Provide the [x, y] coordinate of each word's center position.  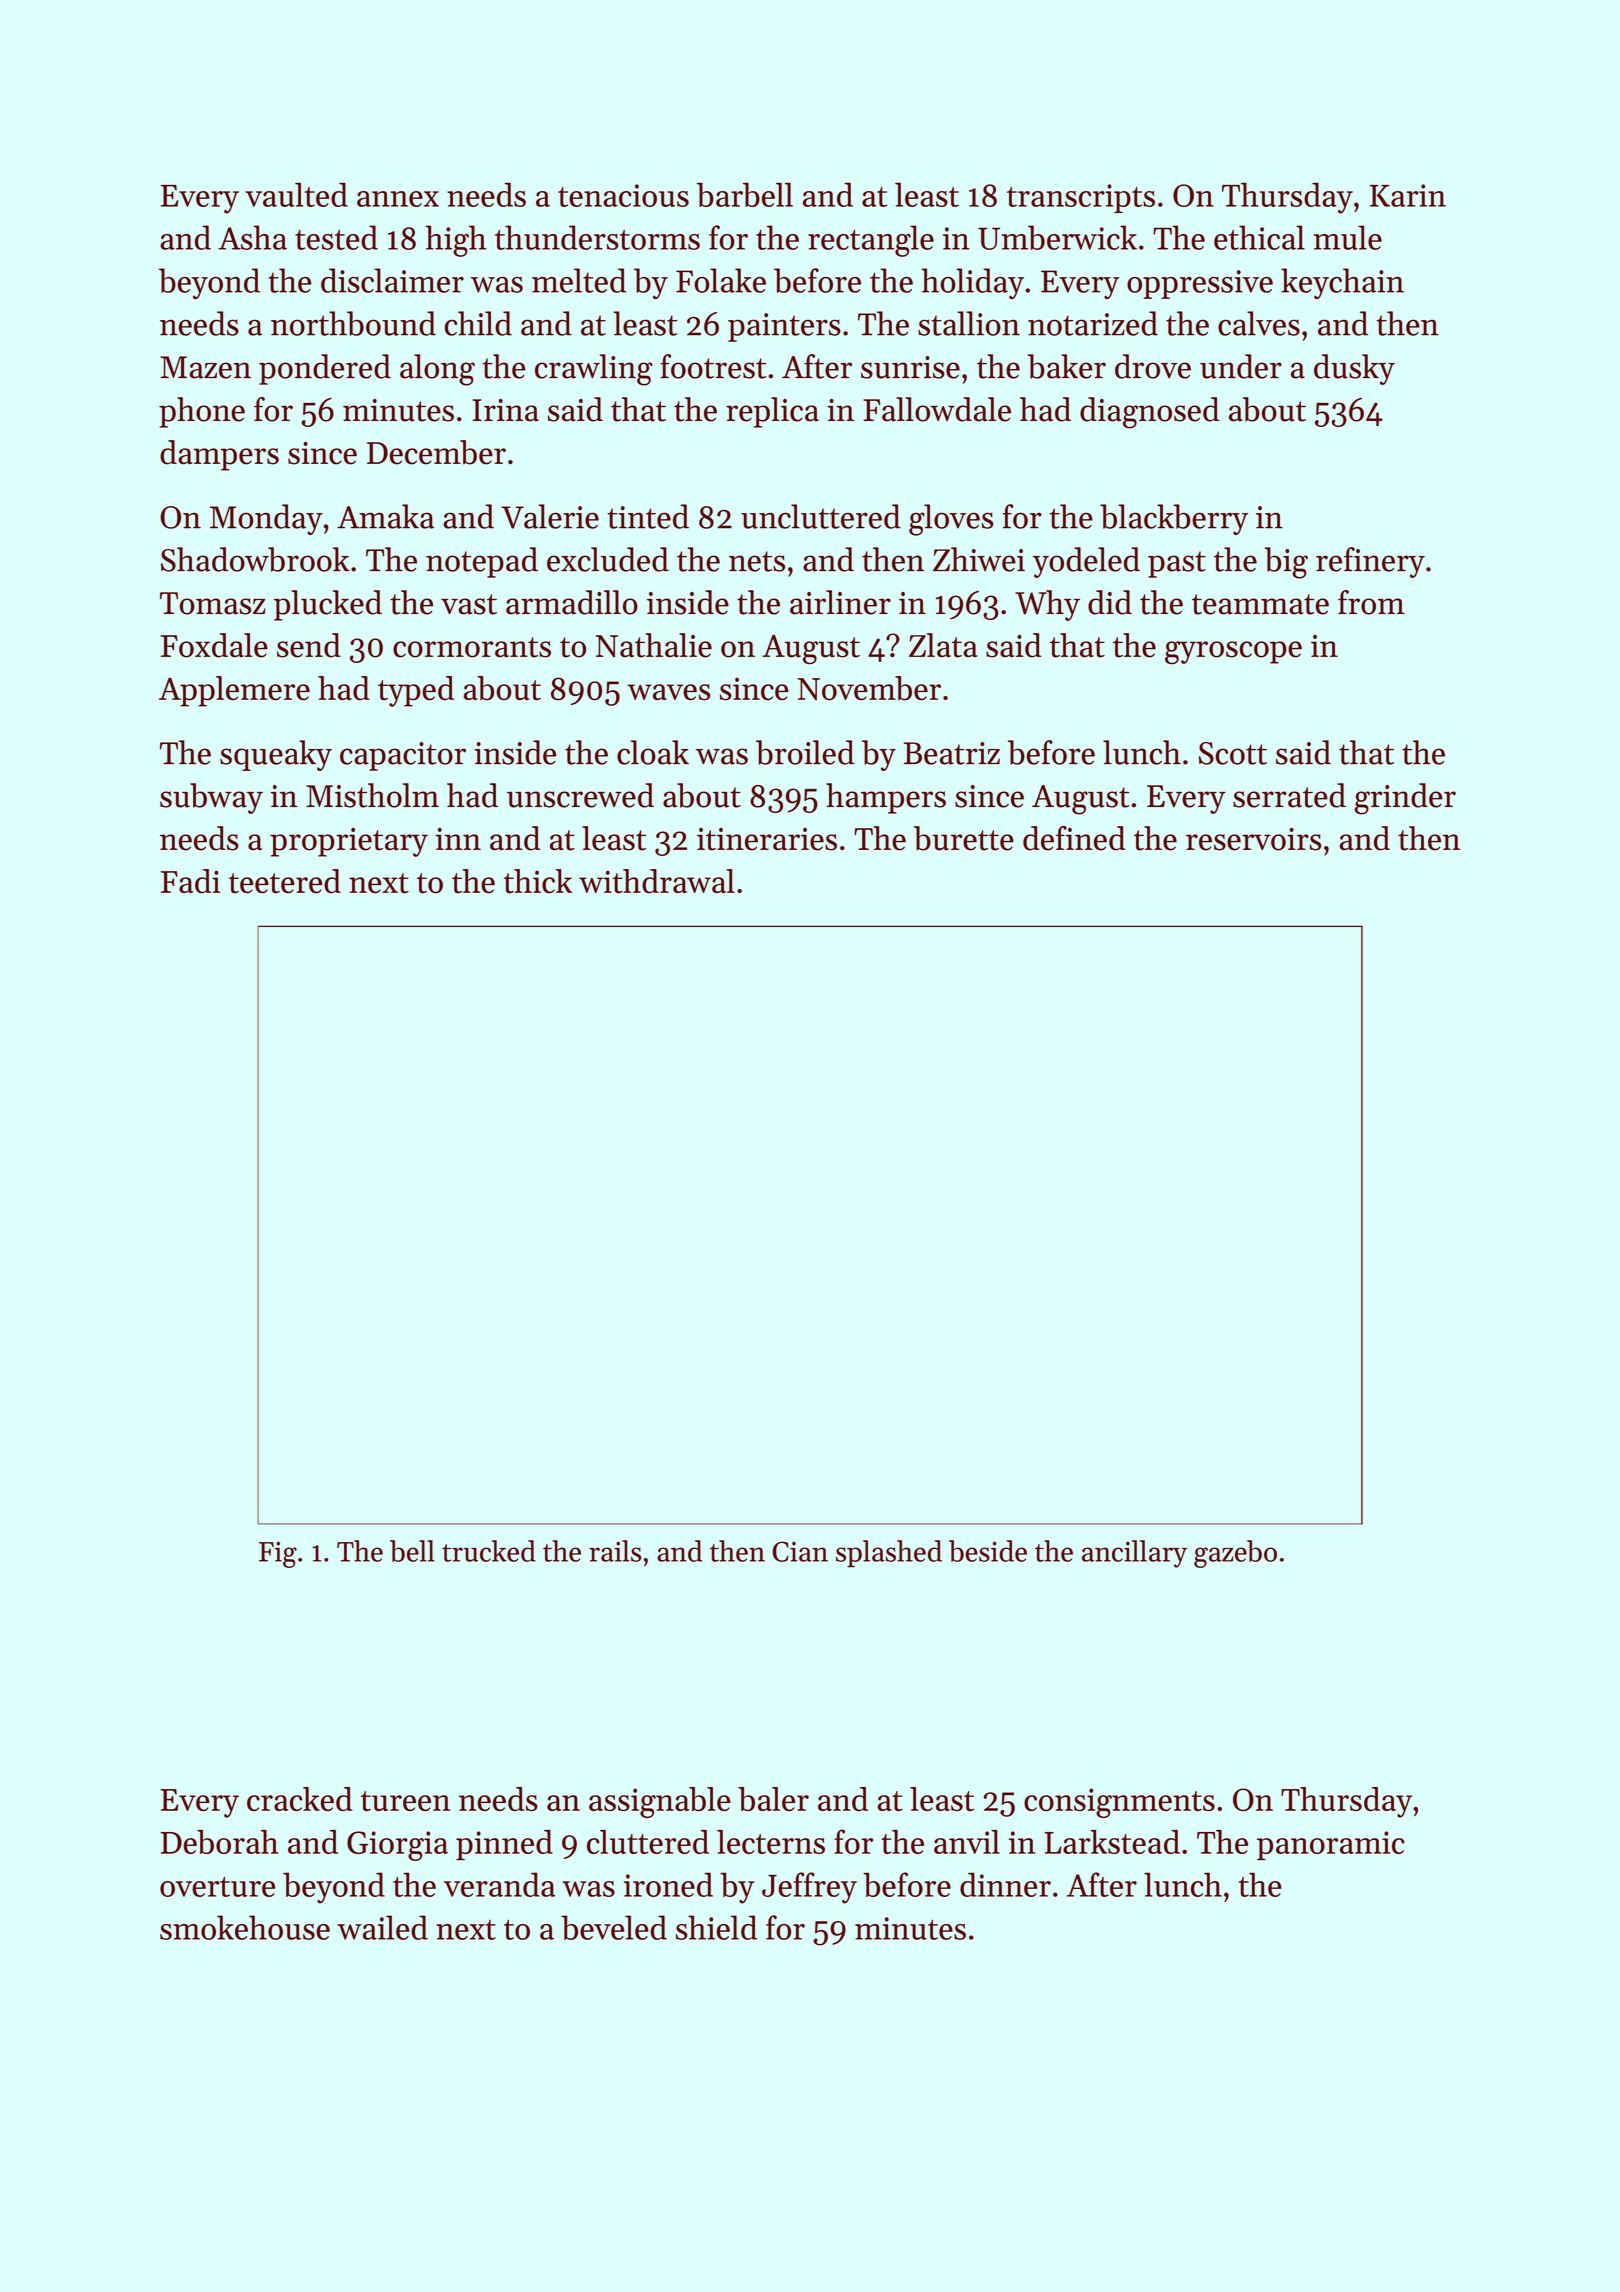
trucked [489, 1551]
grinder [1405, 799]
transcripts [1081, 198]
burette [964, 838]
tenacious [623, 195]
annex [398, 199]
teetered [285, 881]
